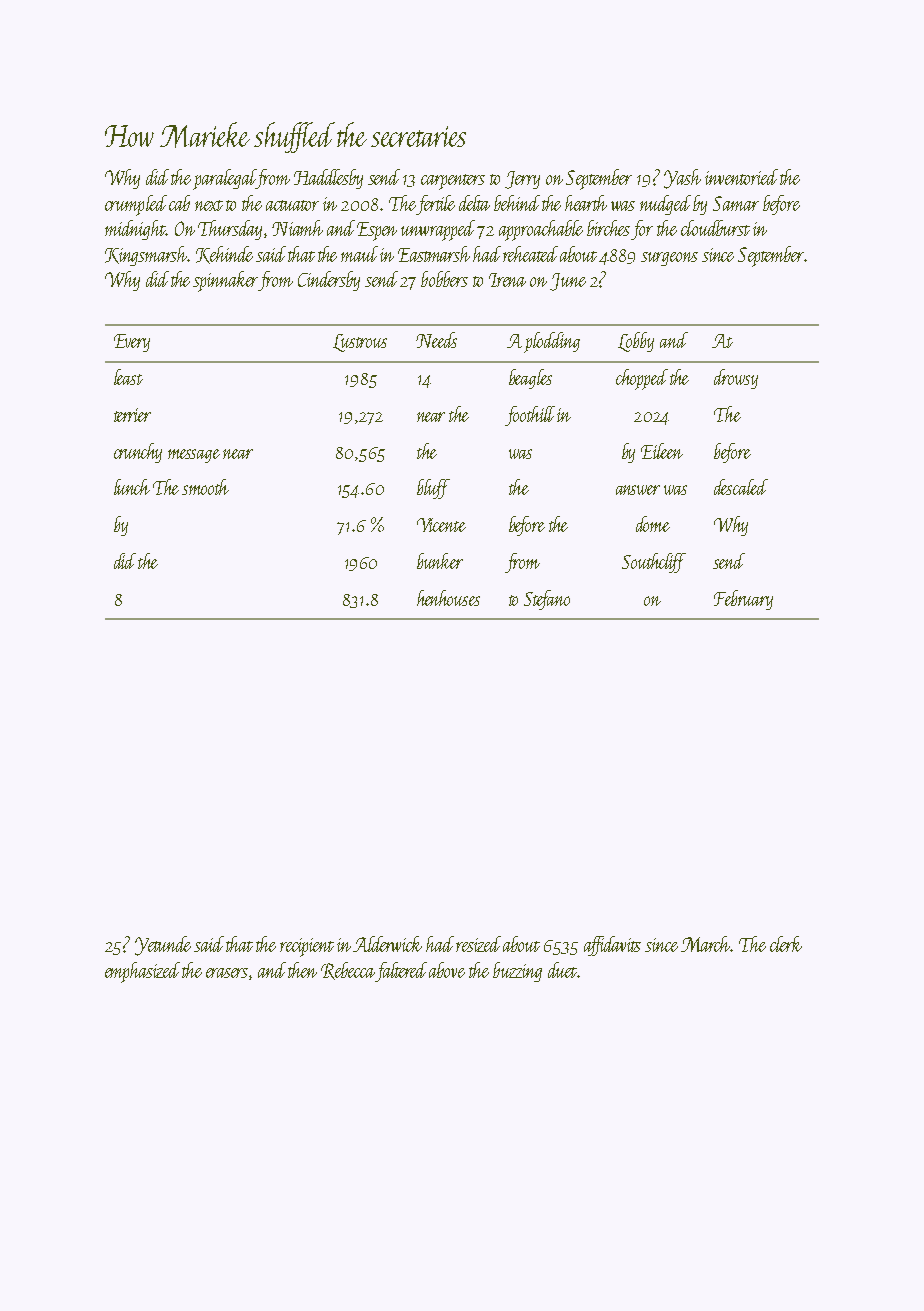  What do you see at coordinates (142, 972) in the image?
I see `emphasized` at bounding box center [142, 972].
